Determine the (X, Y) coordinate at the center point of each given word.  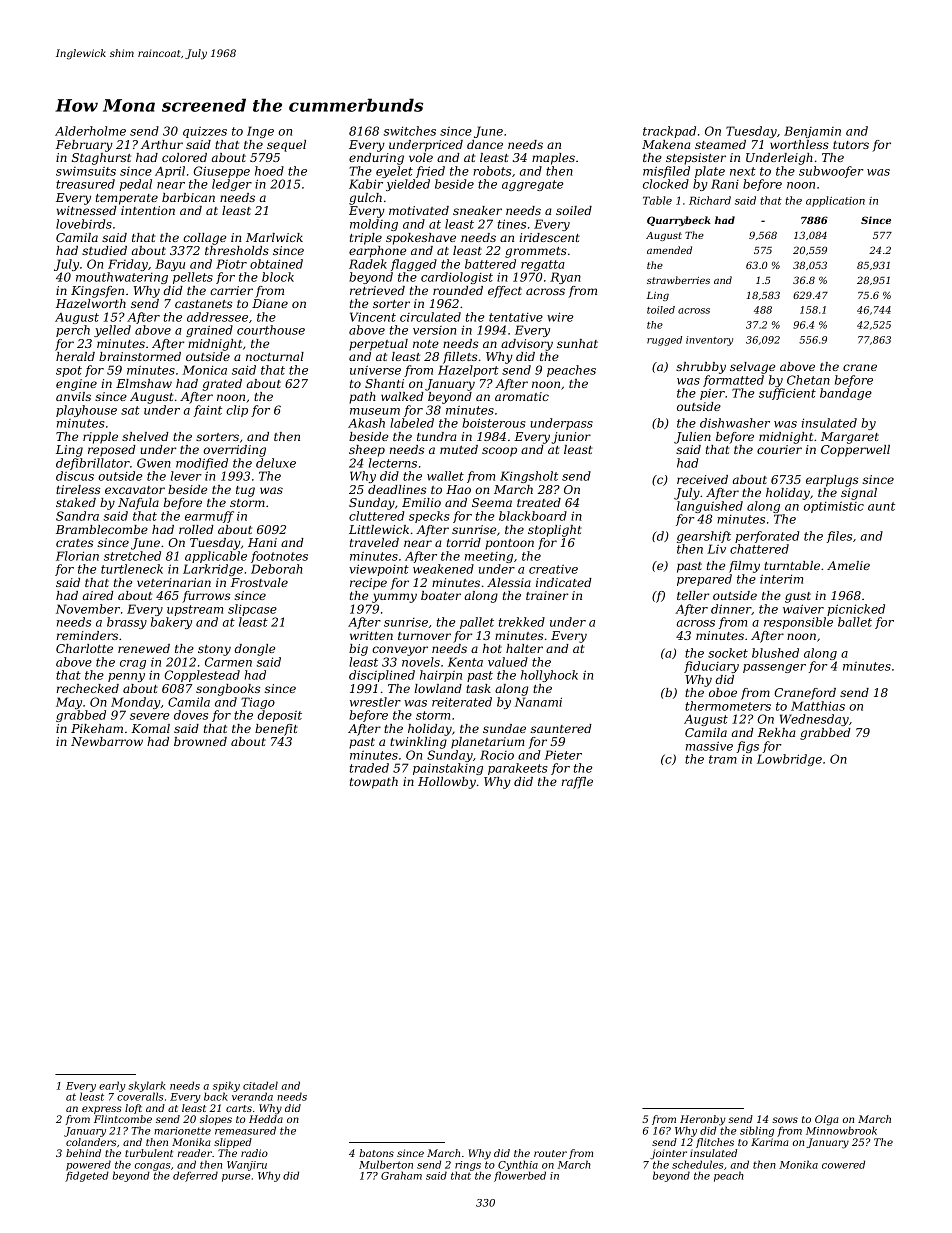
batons (376, 1153)
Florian (77, 556)
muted (459, 449)
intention (148, 210)
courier (779, 449)
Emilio (421, 502)
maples (553, 159)
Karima (770, 1142)
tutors (851, 145)
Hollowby (447, 783)
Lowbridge (789, 760)
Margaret (850, 438)
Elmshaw (144, 383)
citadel (260, 1085)
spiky (226, 1086)
